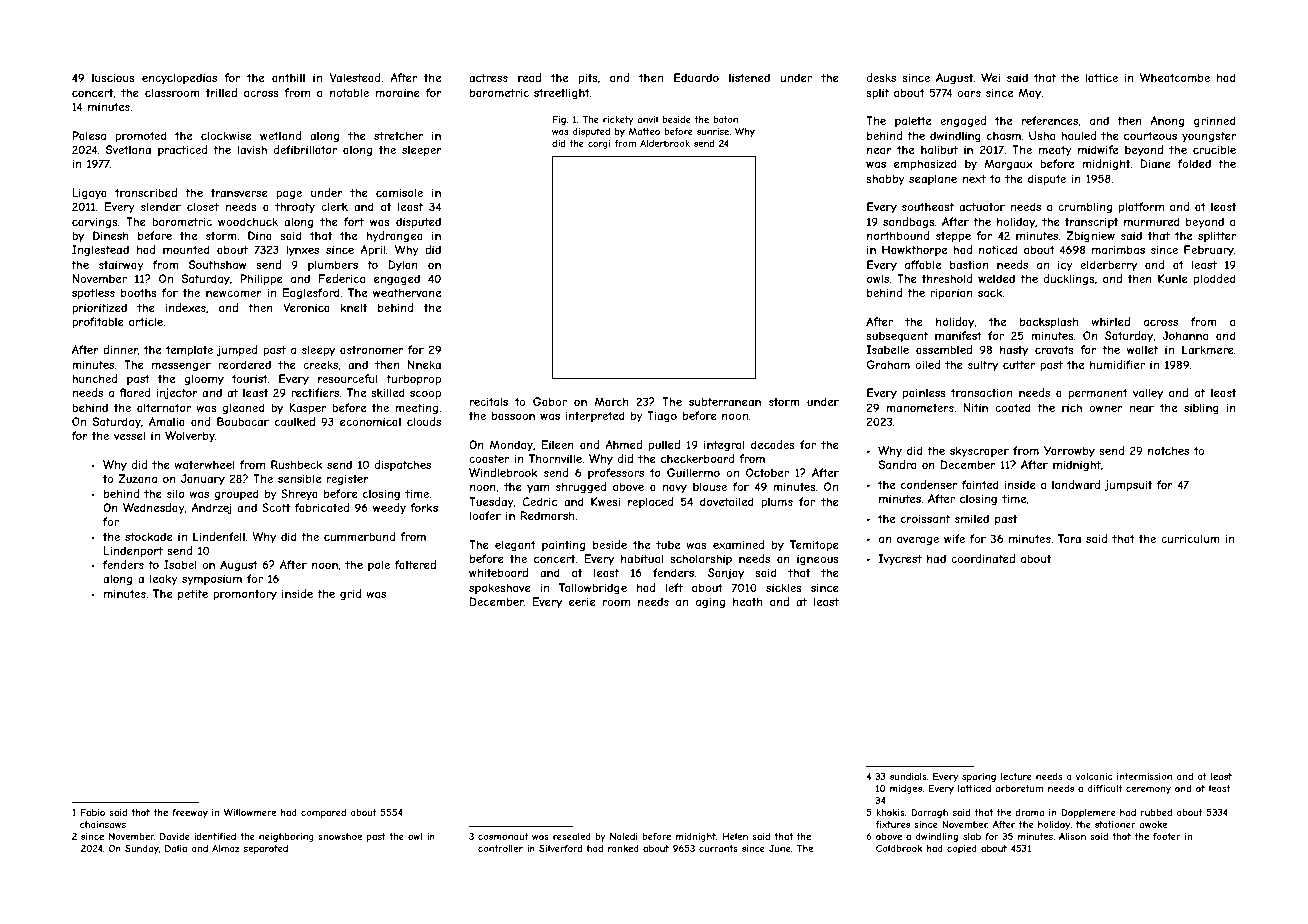  Describe the element at coordinates (266, 849) in the document. I see `separated` at that location.
